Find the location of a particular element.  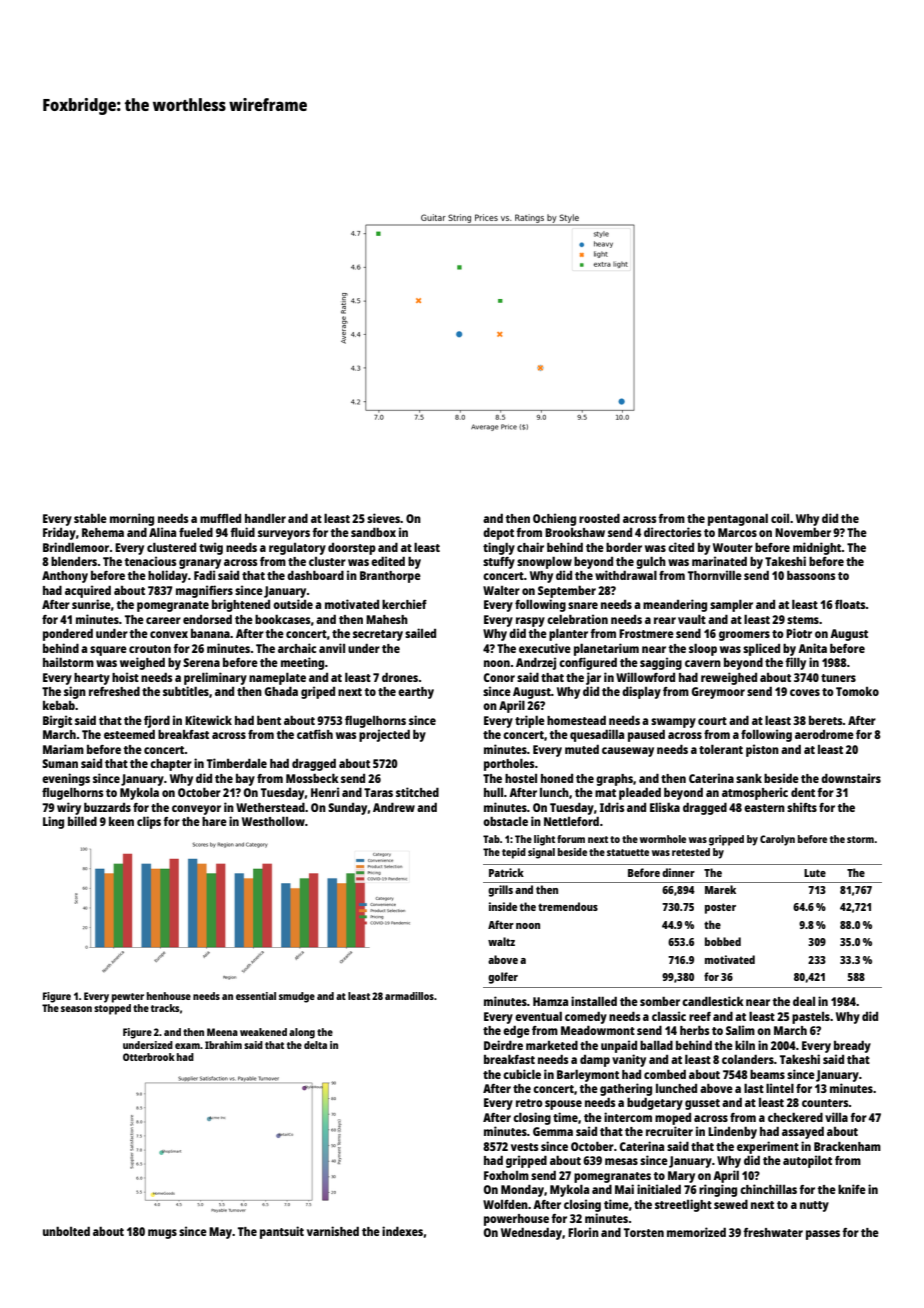

planter is located at coordinates (568, 635).
